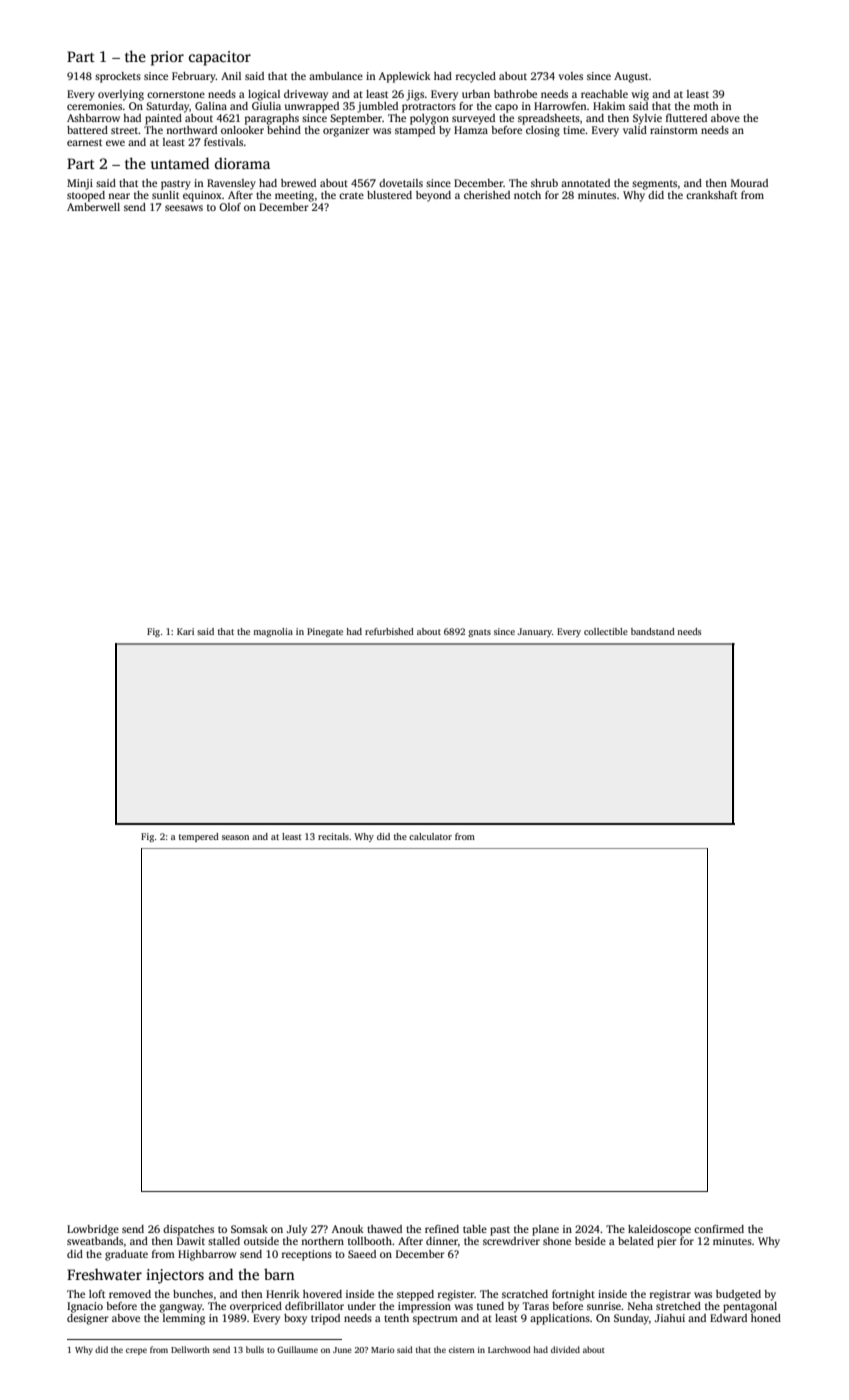 This screenshot has width=849, height=1400. Describe the element at coordinates (506, 108) in the screenshot. I see `capo` at that location.
